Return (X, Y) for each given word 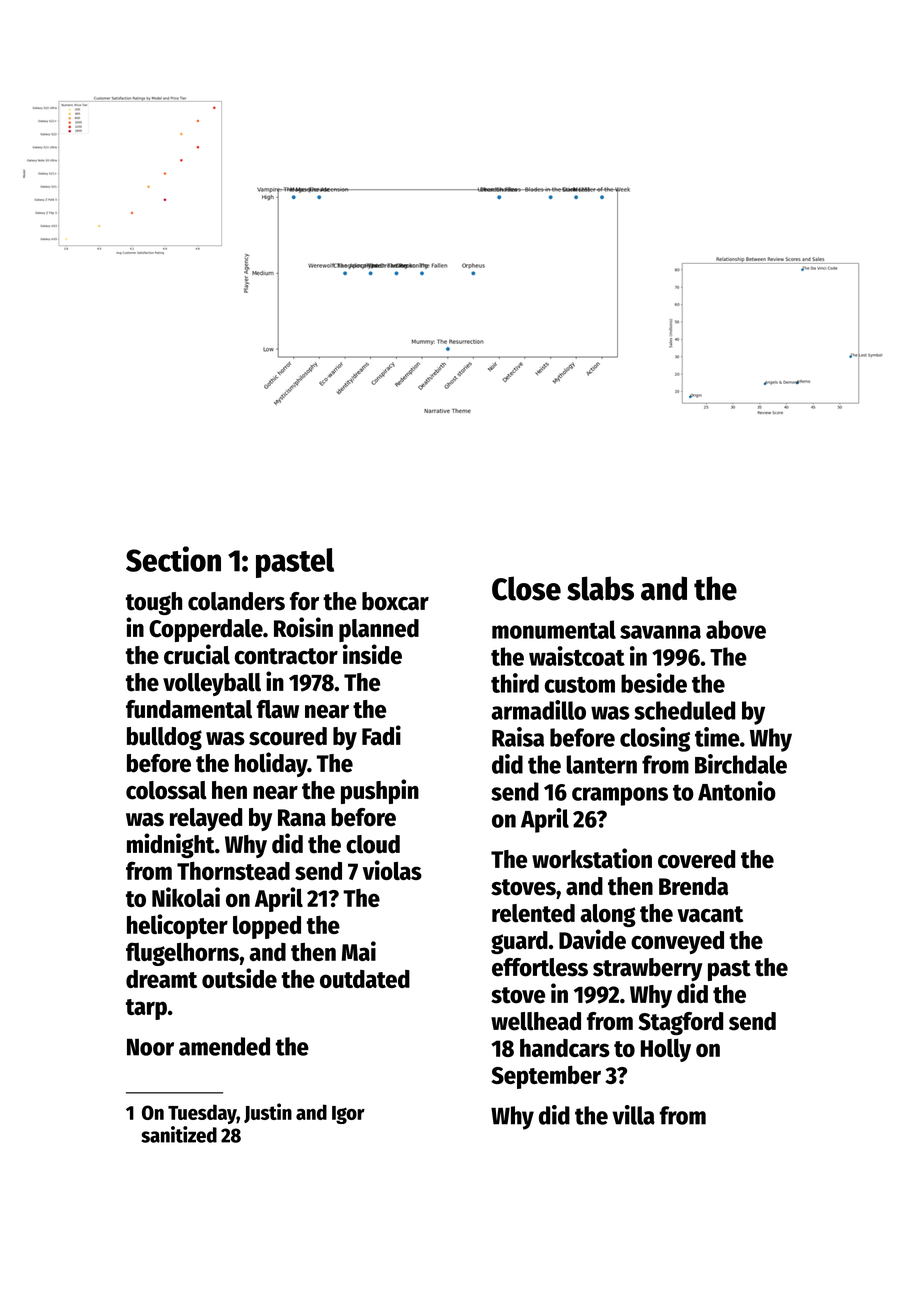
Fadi (381, 735)
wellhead (536, 1021)
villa (633, 1115)
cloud (373, 844)
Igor (348, 1115)
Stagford (680, 1023)
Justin (268, 1113)
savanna (660, 632)
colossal (166, 790)
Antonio (737, 791)
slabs (600, 588)
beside (654, 683)
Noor (150, 1047)
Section (173, 559)
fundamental (189, 709)
